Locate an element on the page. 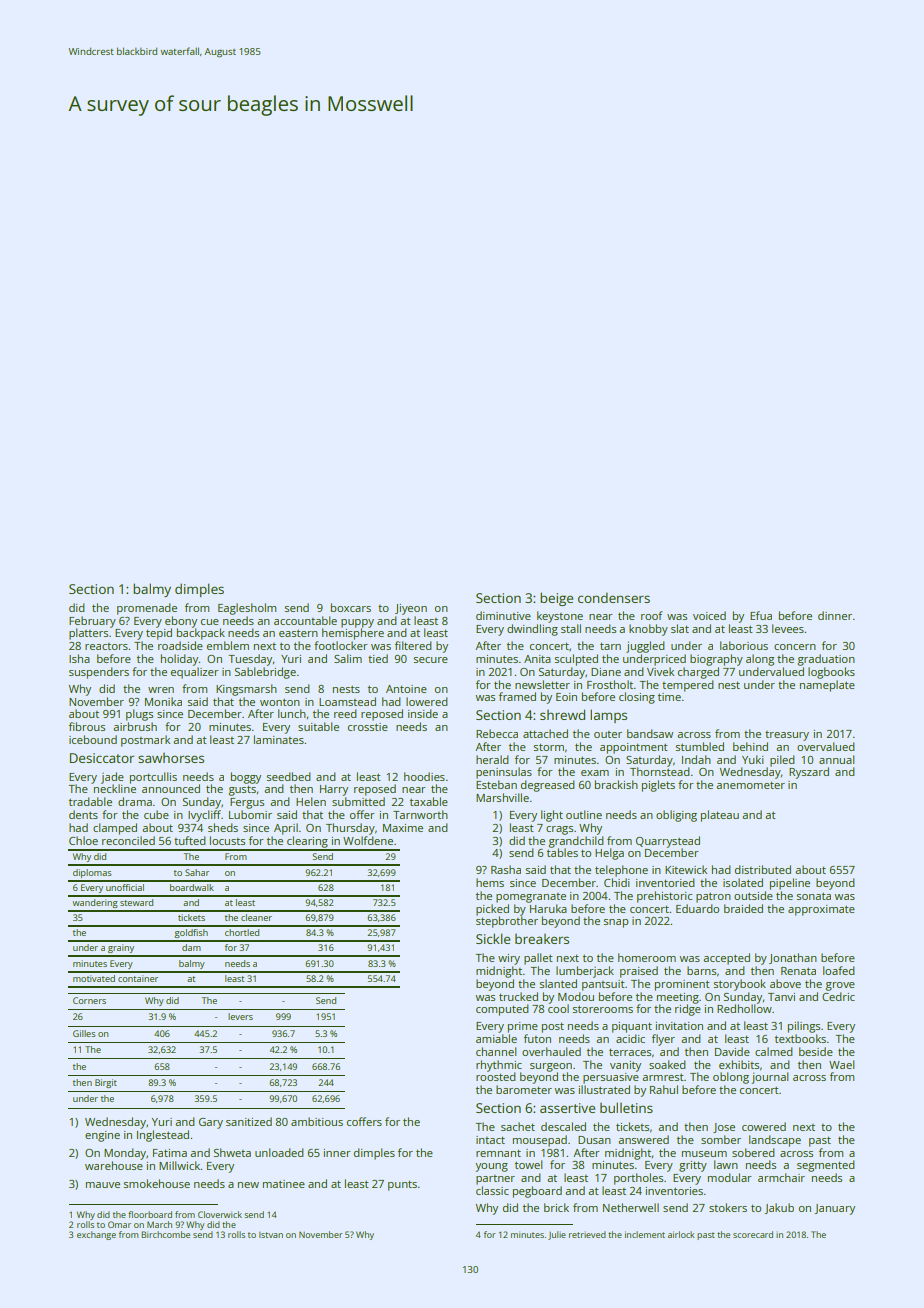 The height and width of the page is (1308, 924). Efua is located at coordinates (761, 615).
